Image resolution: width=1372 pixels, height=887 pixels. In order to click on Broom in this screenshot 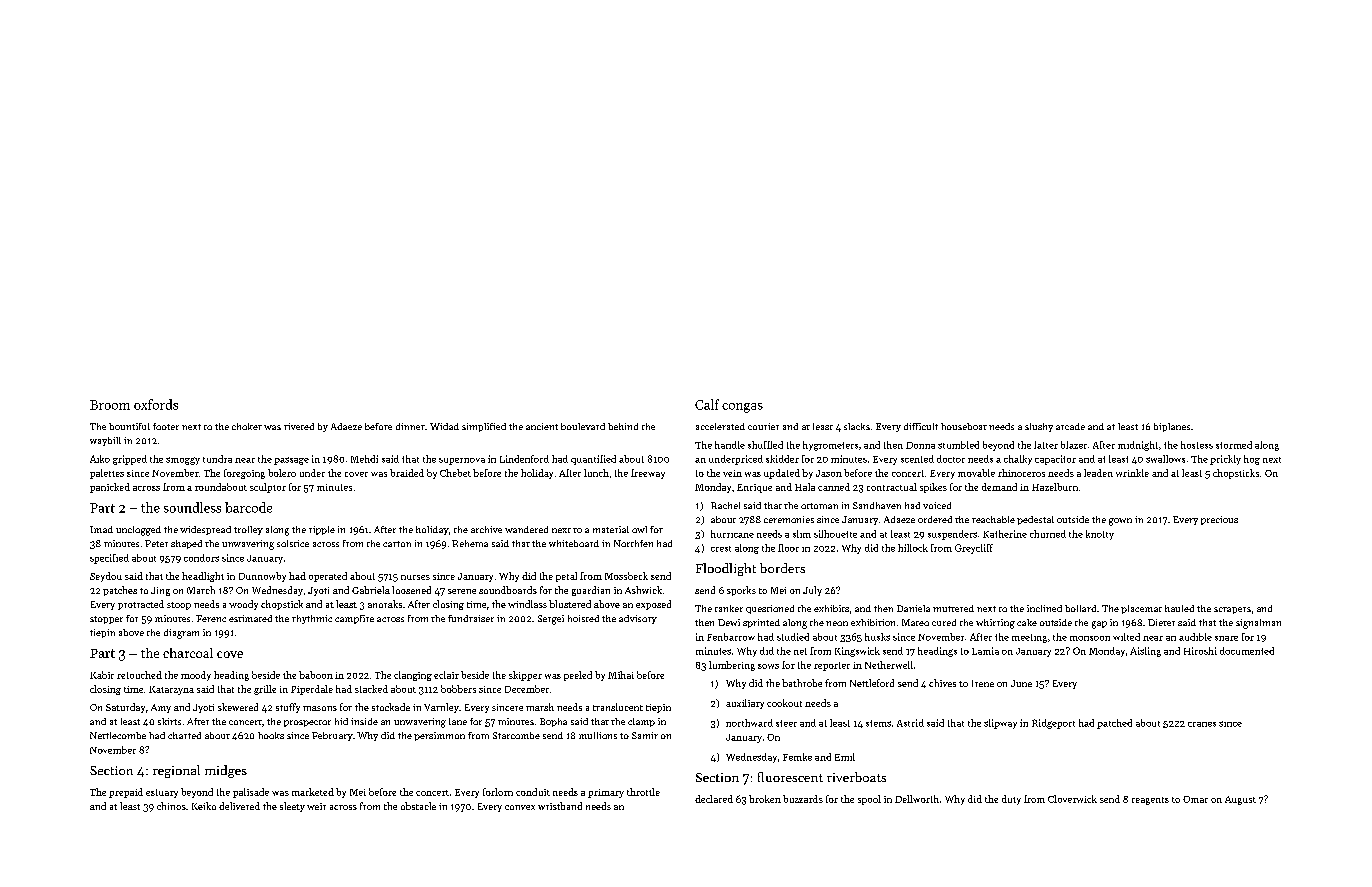, I will do `click(110, 405)`.
